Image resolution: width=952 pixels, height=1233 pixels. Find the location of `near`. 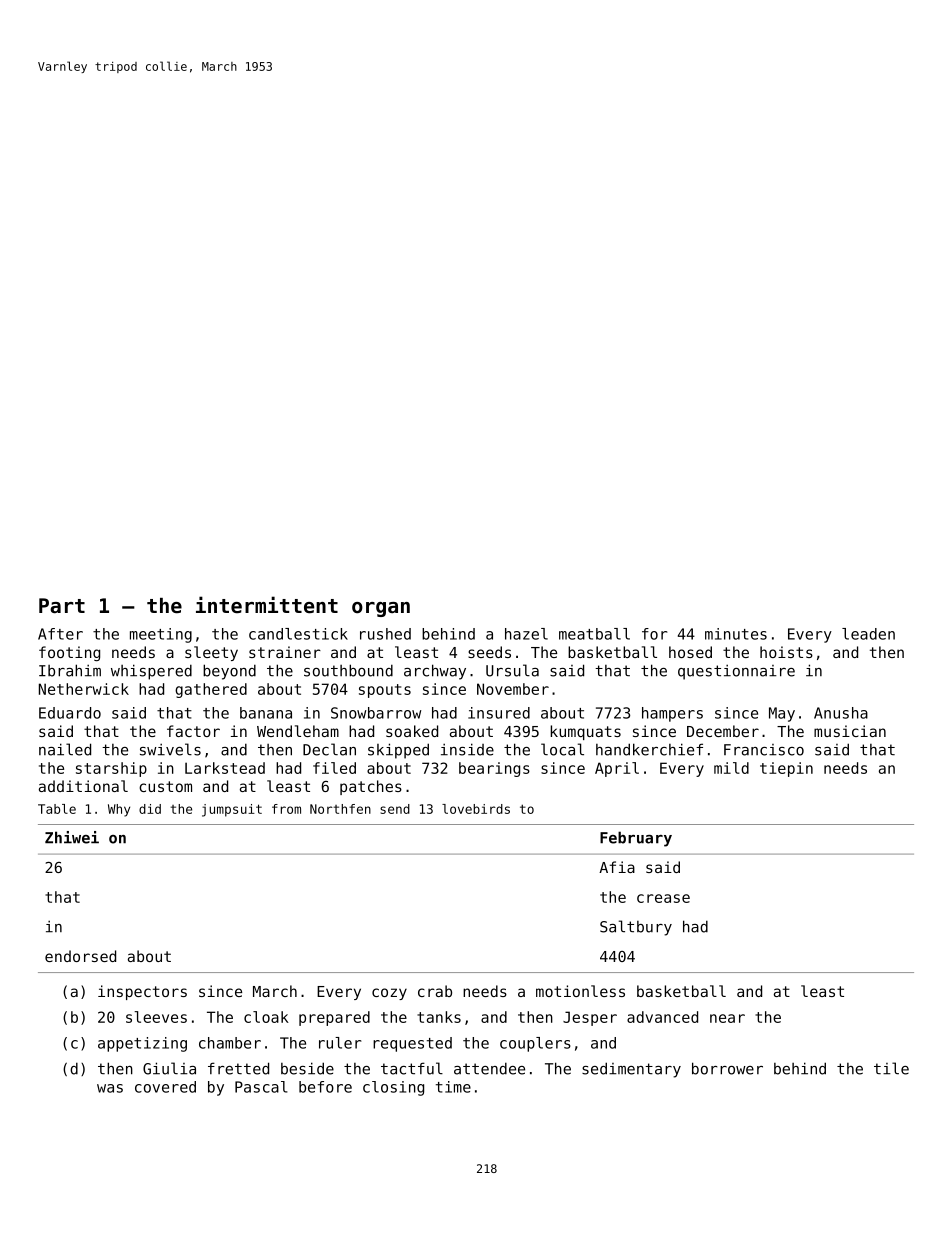

near is located at coordinates (727, 1018).
